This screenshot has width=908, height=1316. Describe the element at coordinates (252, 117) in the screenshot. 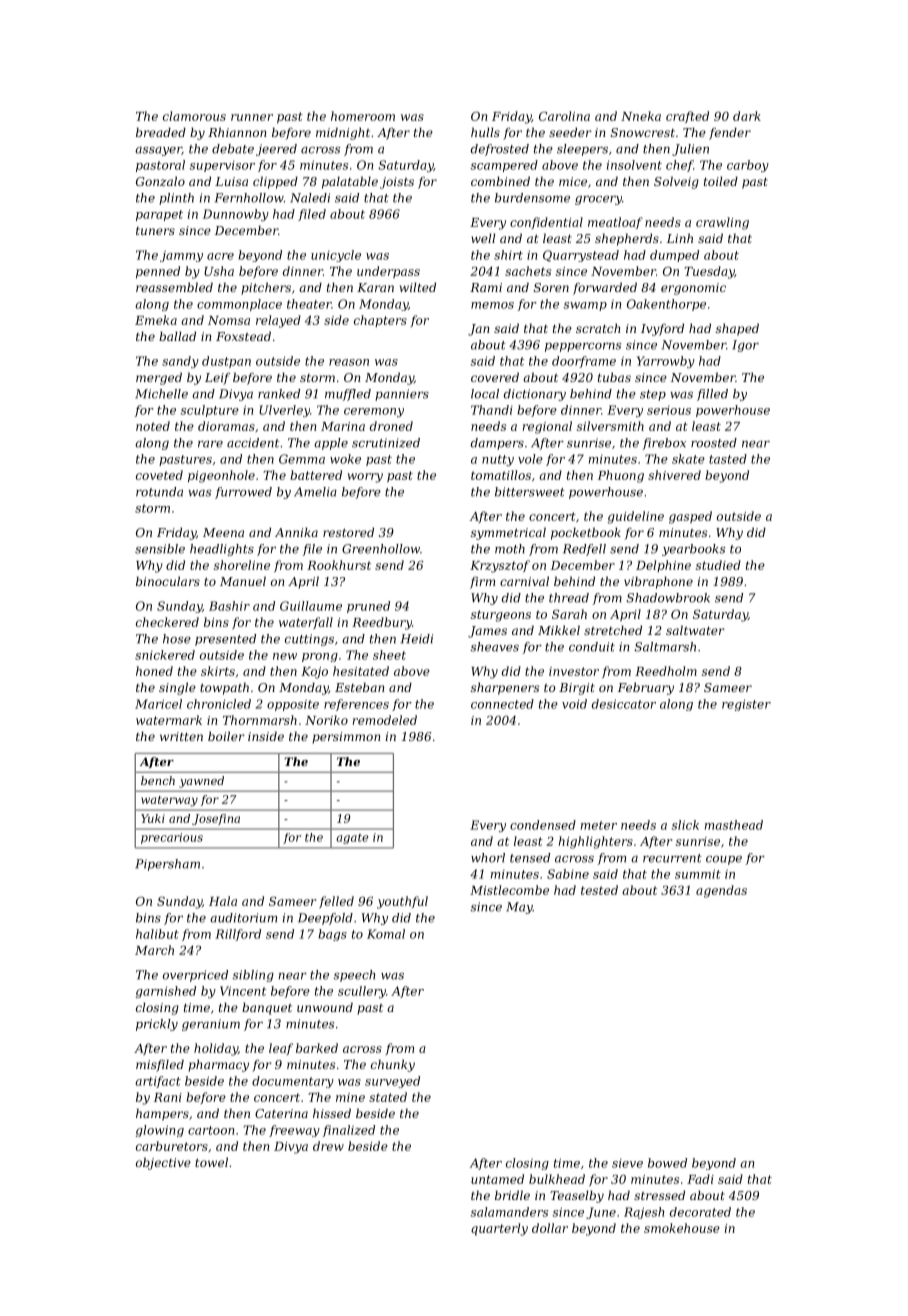

I see `runner` at that location.
